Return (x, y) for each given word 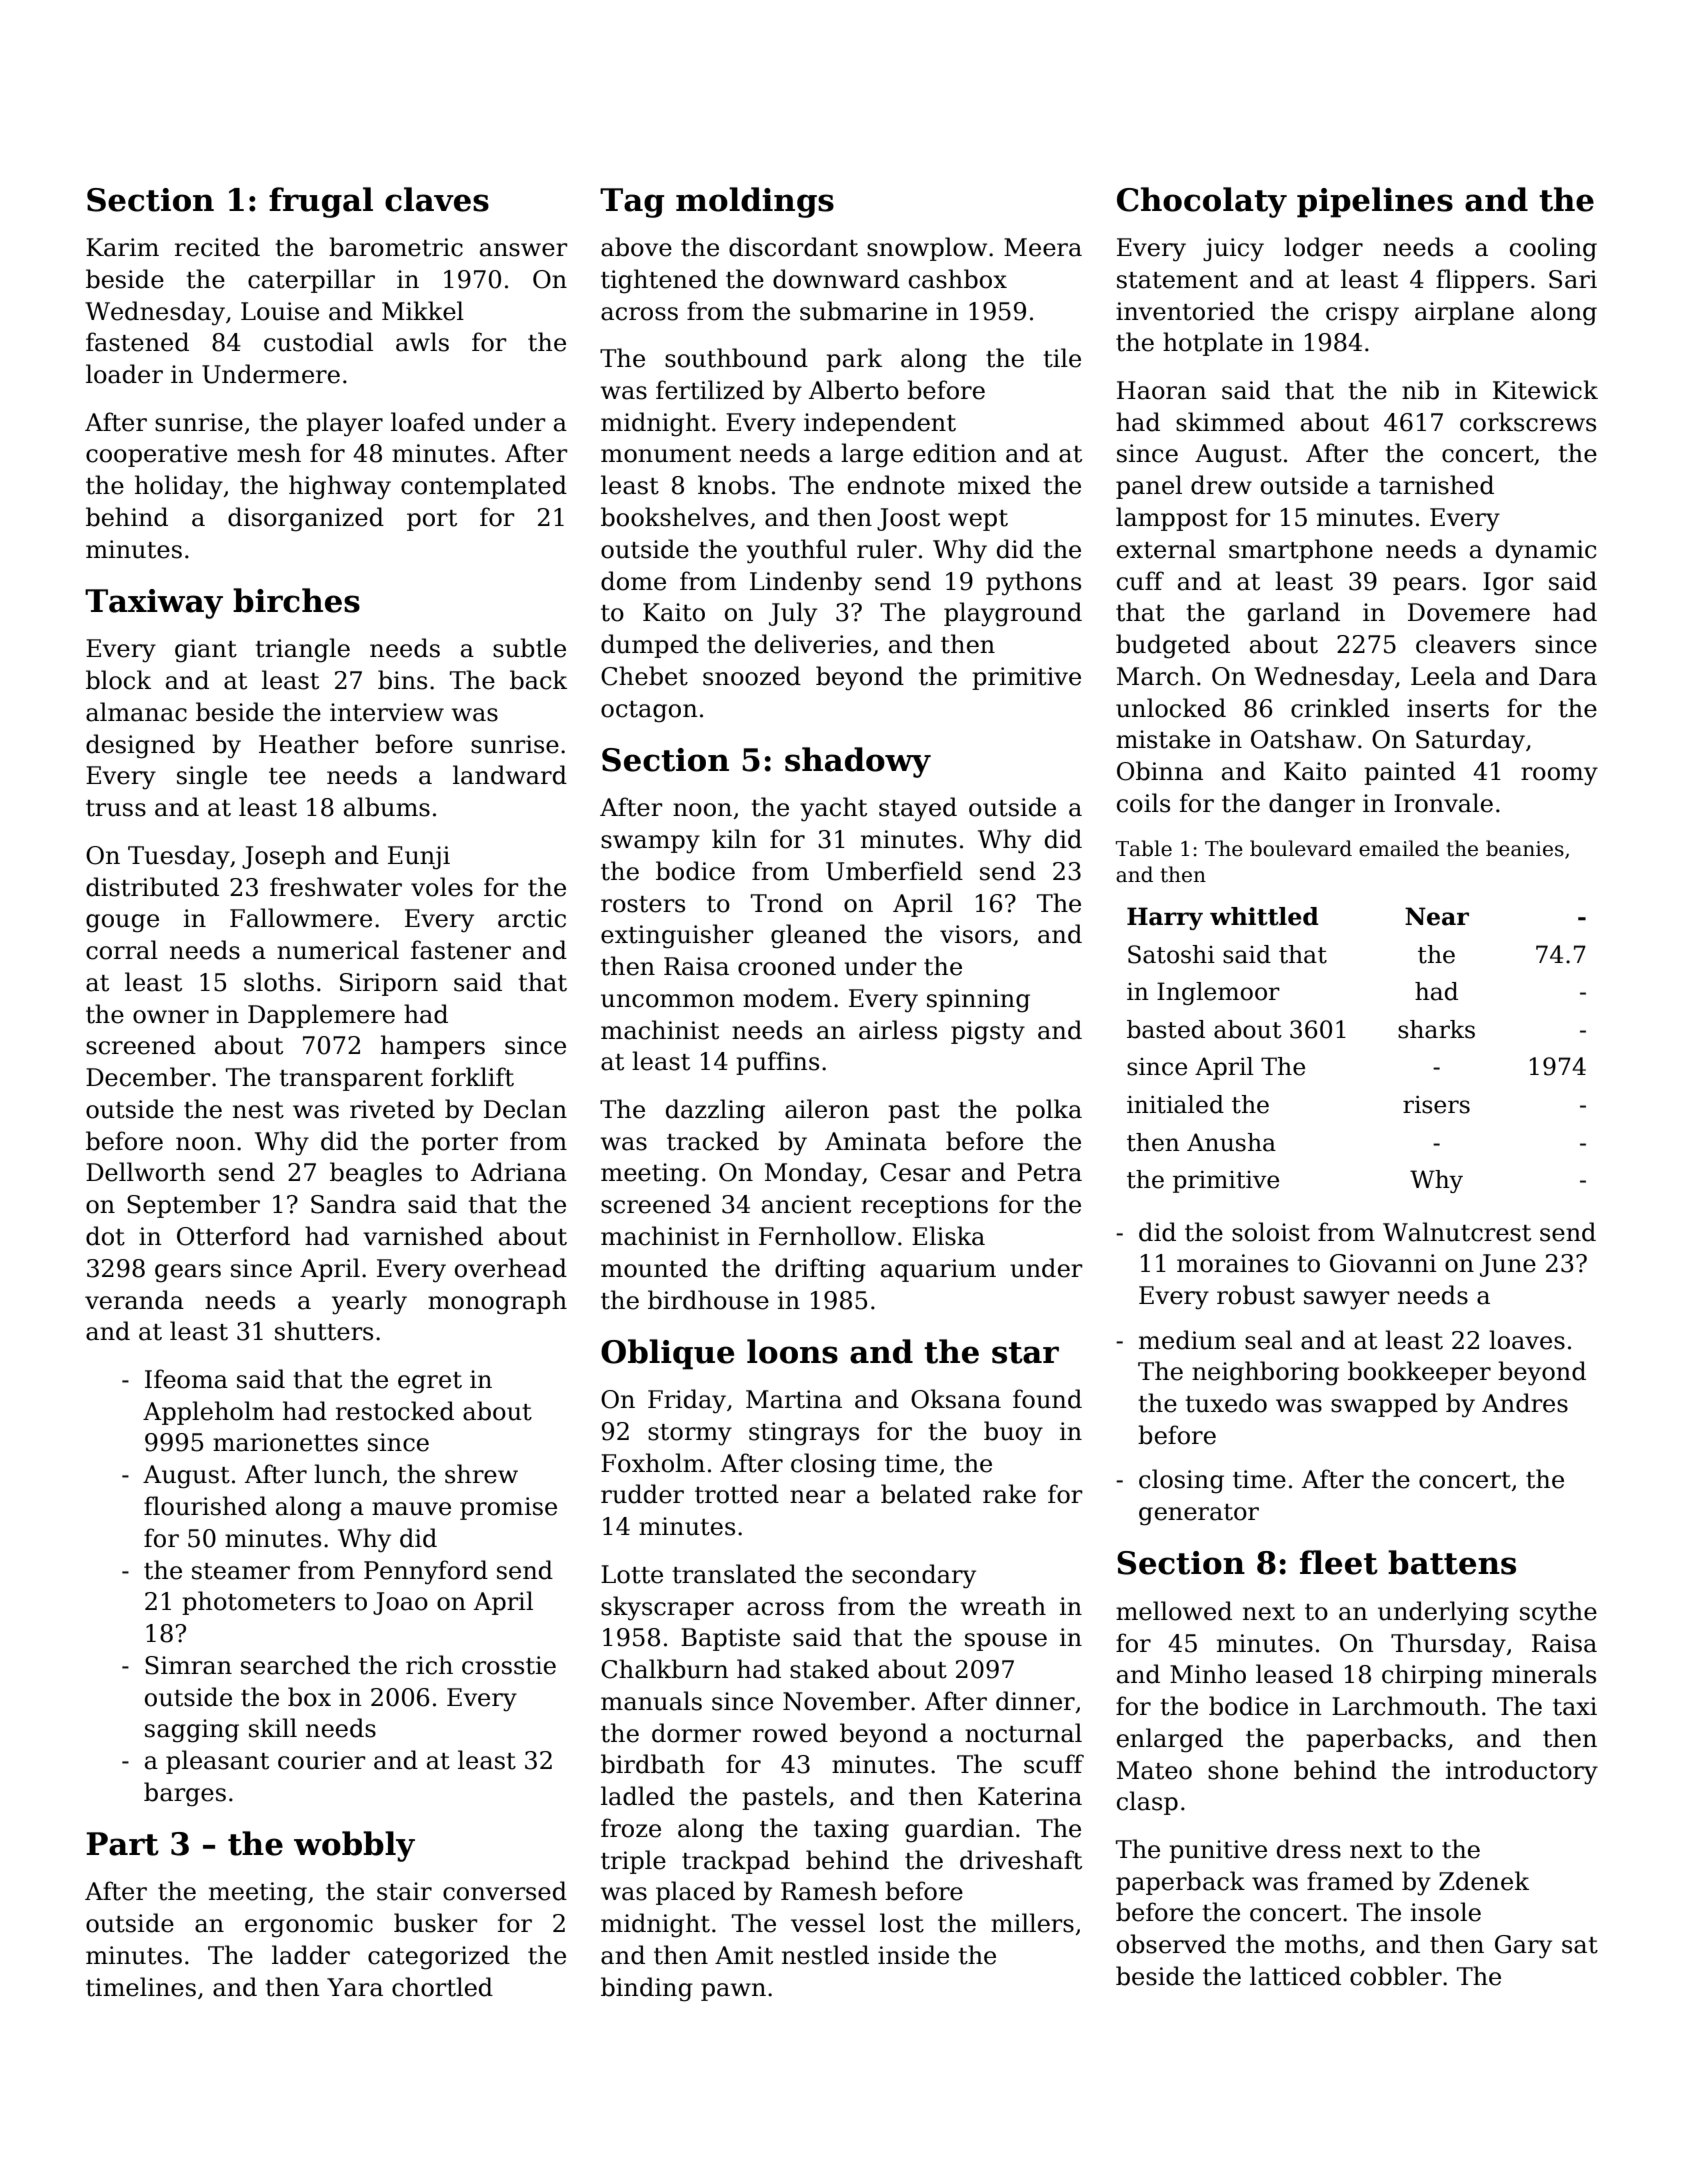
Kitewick (1545, 390)
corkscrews (1528, 422)
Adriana (519, 1172)
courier (322, 1760)
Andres (1525, 1403)
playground (1013, 614)
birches (296, 600)
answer (524, 250)
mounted (654, 1268)
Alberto (854, 390)
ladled (638, 1796)
